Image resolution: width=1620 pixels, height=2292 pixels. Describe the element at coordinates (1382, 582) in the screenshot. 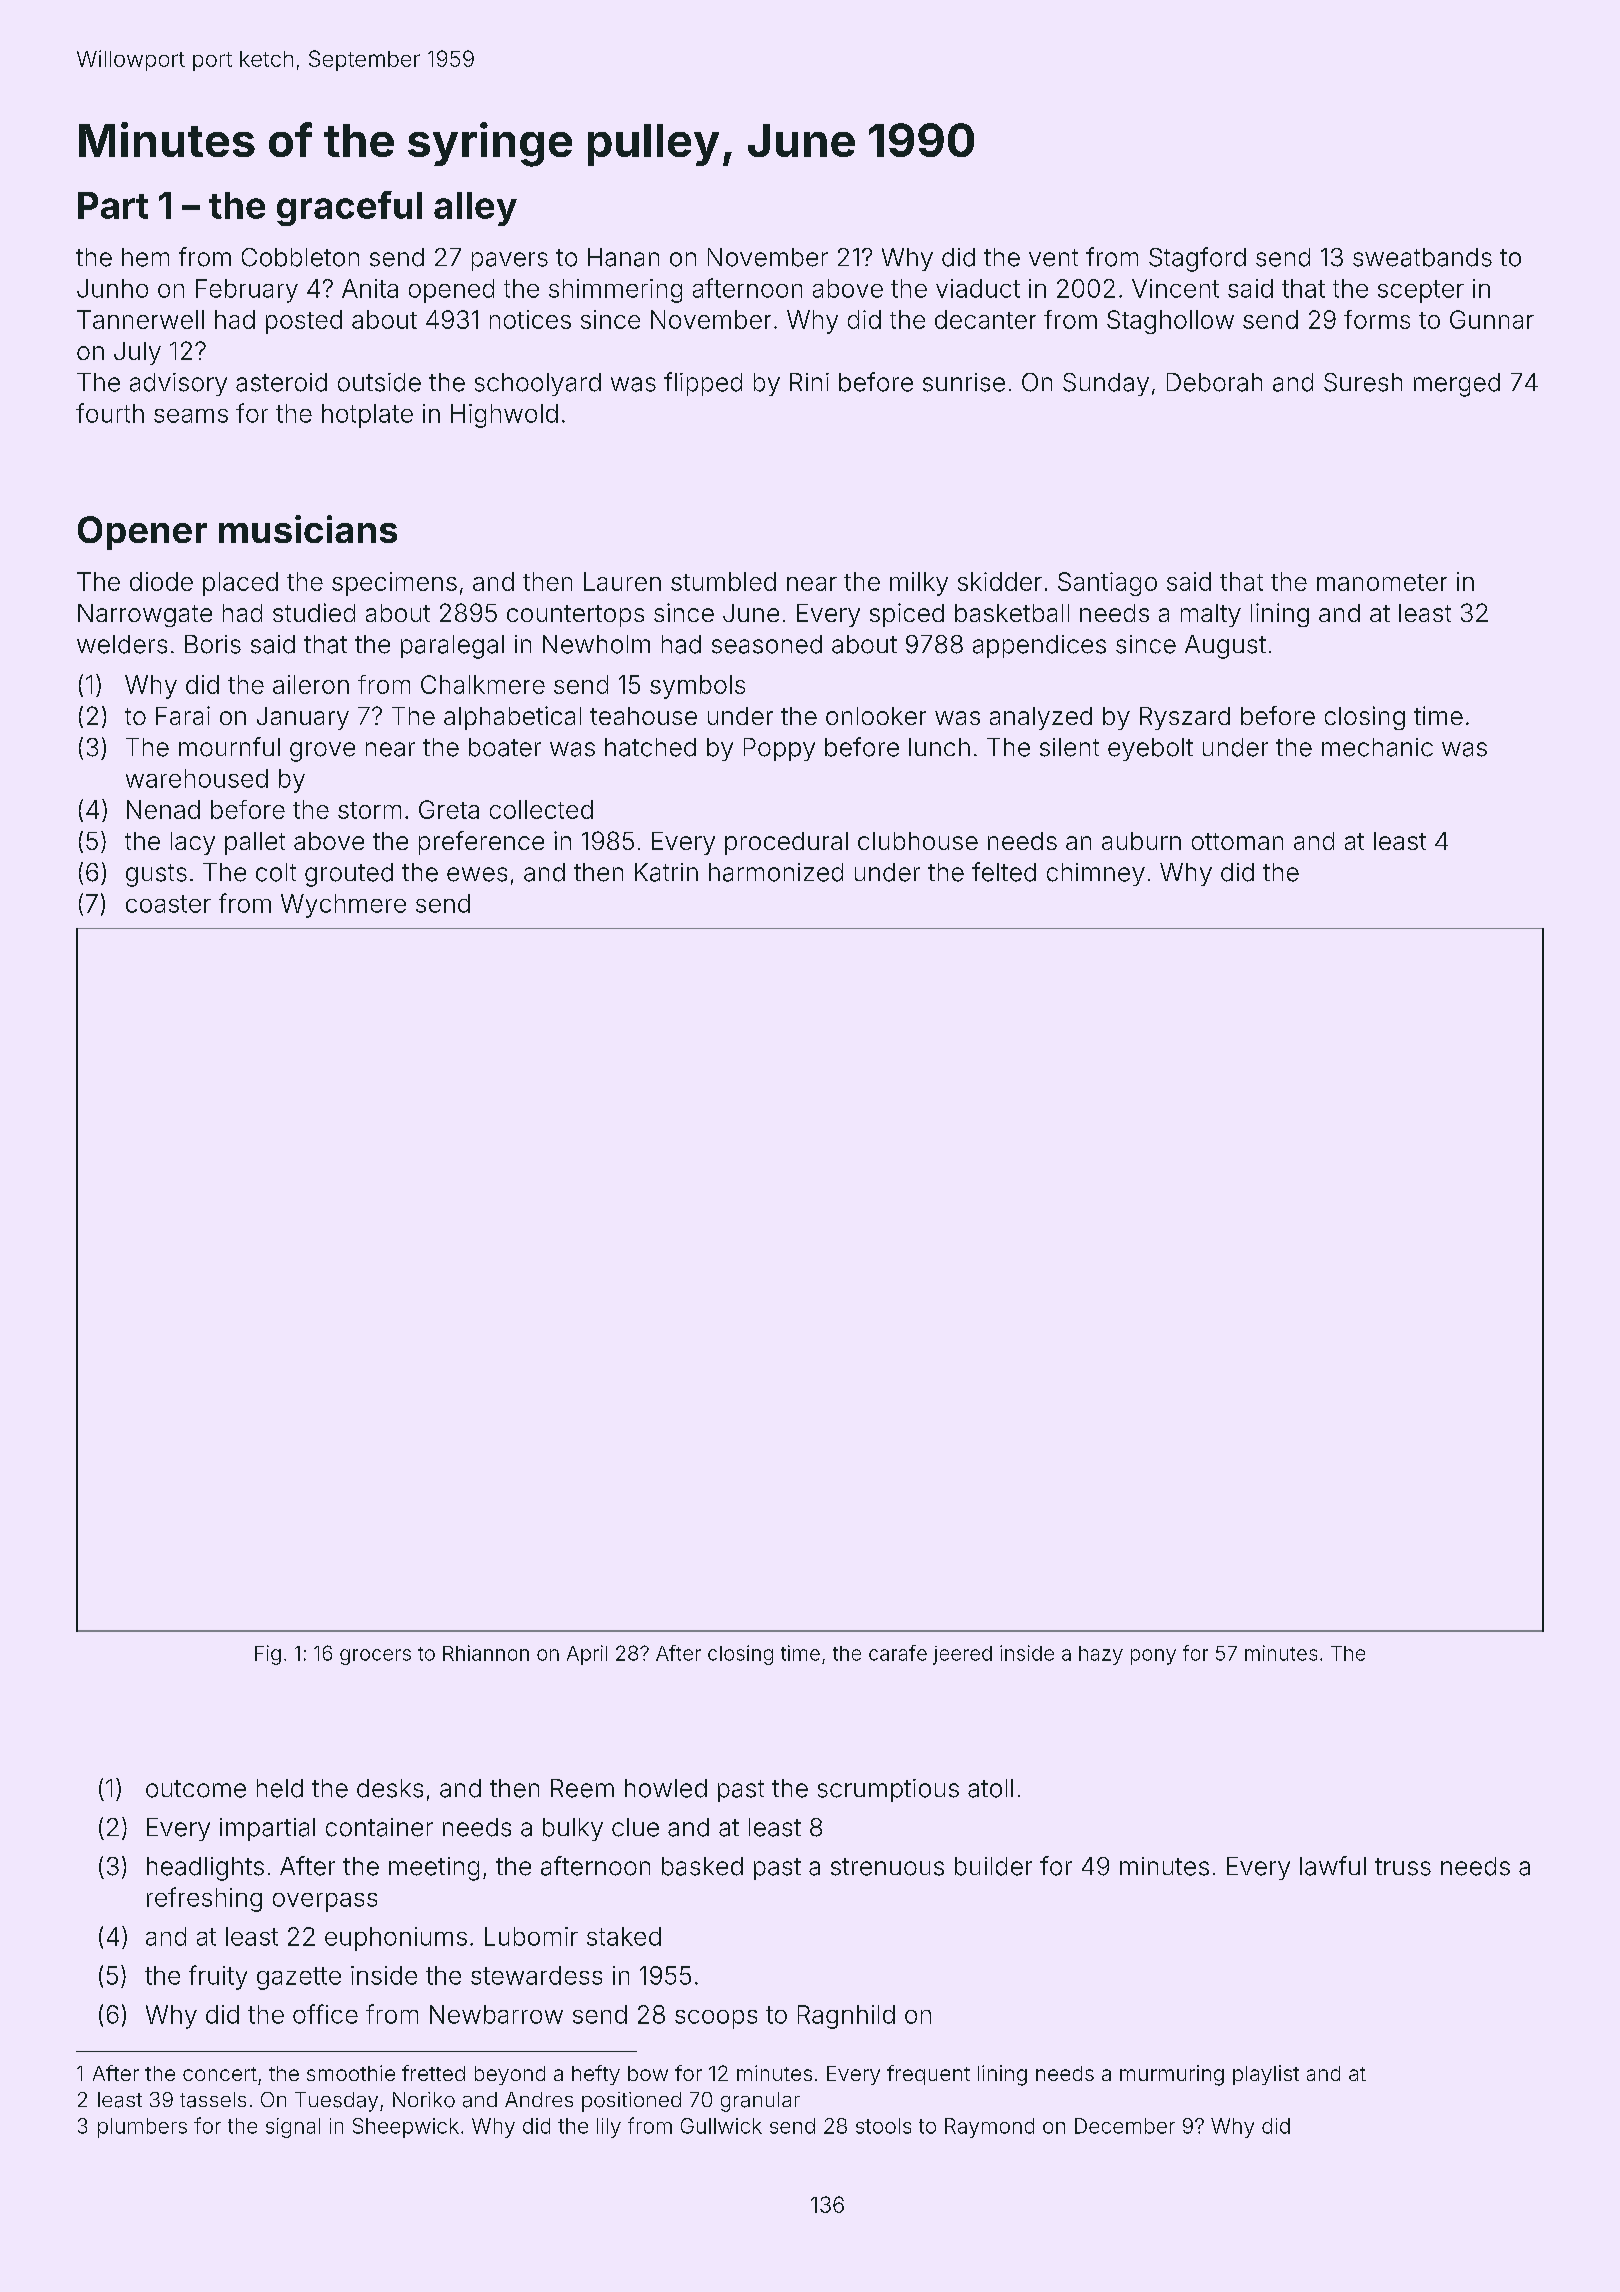

I see `manometer` at that location.
